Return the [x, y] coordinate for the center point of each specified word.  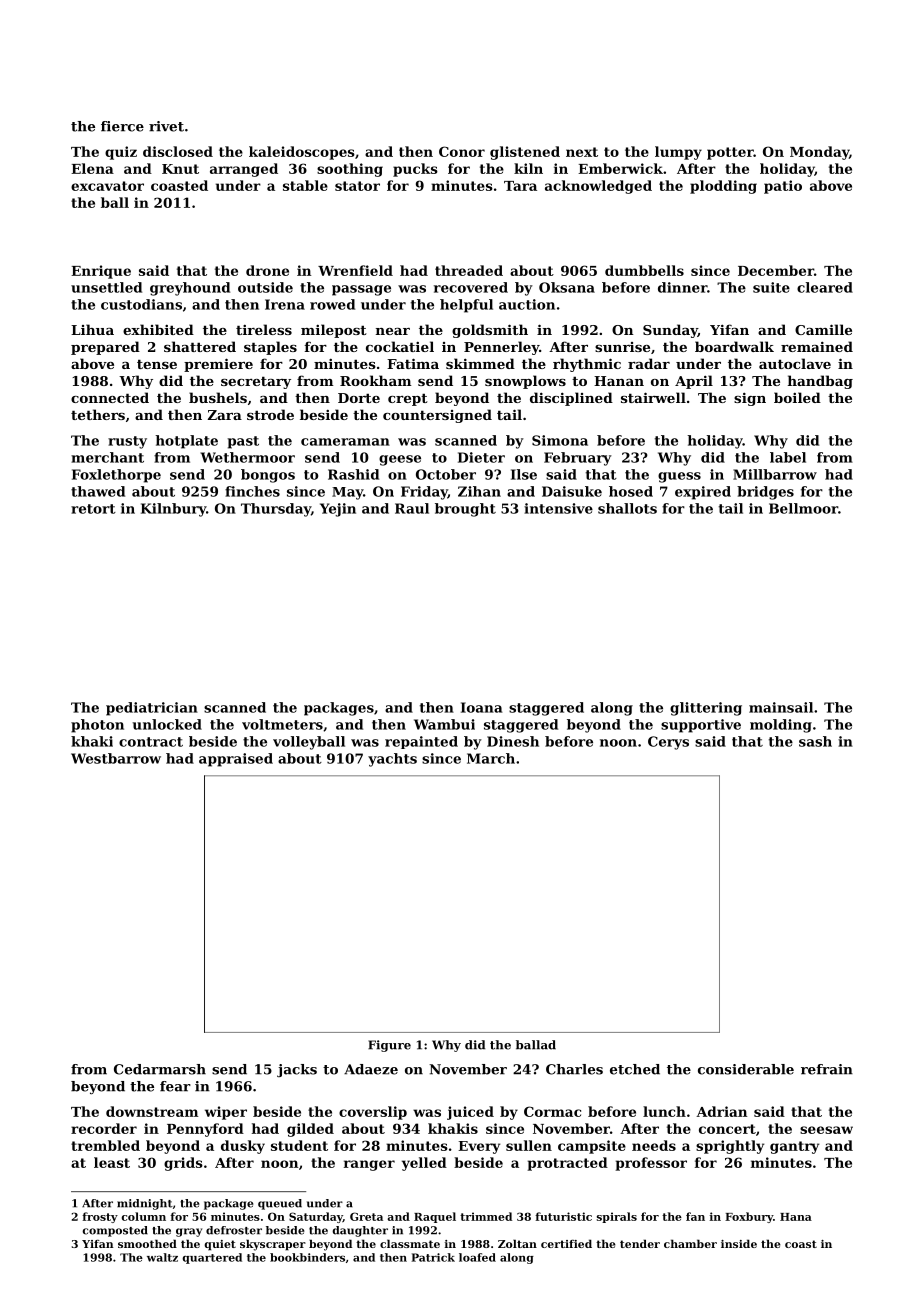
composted [115, 1231]
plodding [723, 187]
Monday [819, 153]
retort [93, 509]
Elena [92, 168]
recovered [471, 287]
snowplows [525, 382]
